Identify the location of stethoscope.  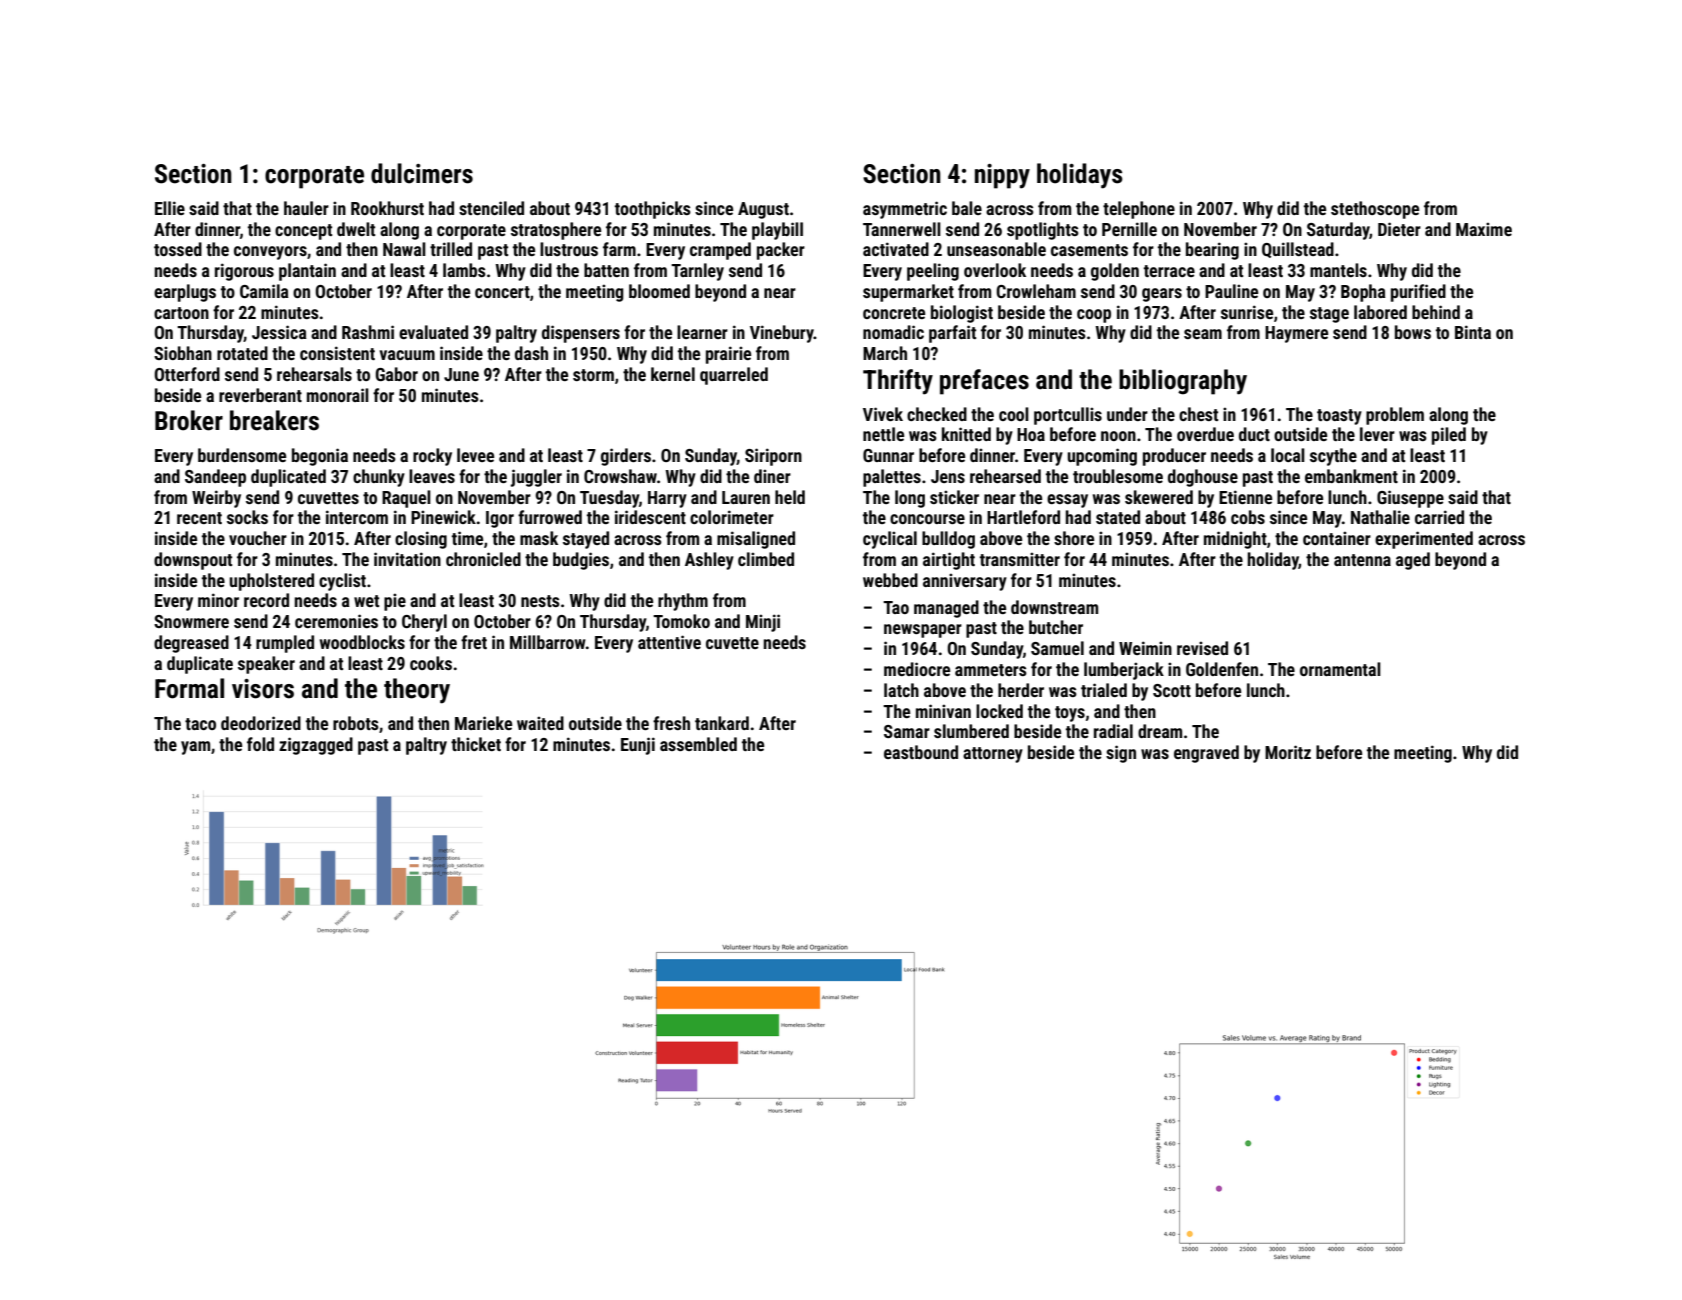
(1375, 210).
